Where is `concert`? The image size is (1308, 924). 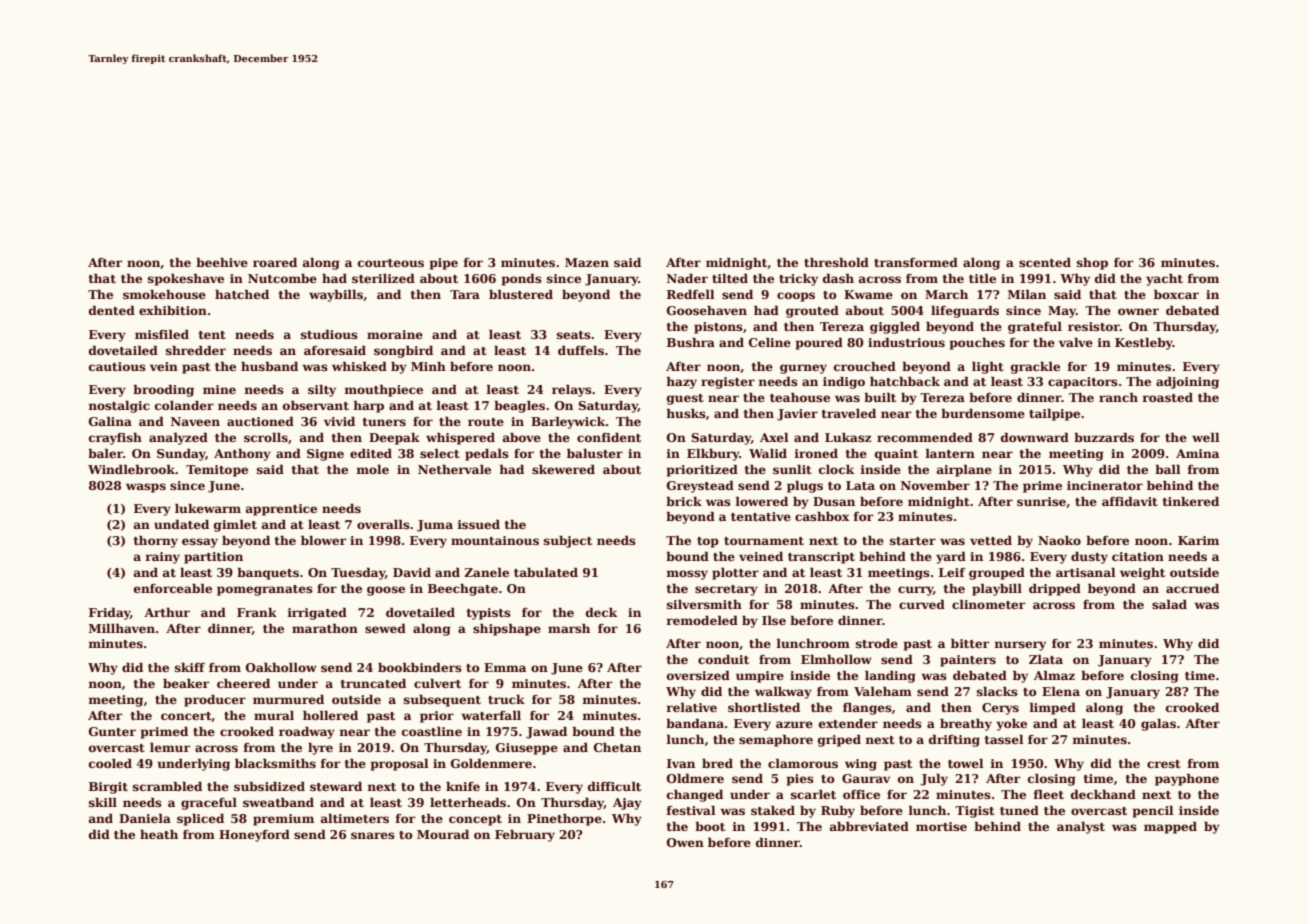
concert is located at coordinates (186, 717).
